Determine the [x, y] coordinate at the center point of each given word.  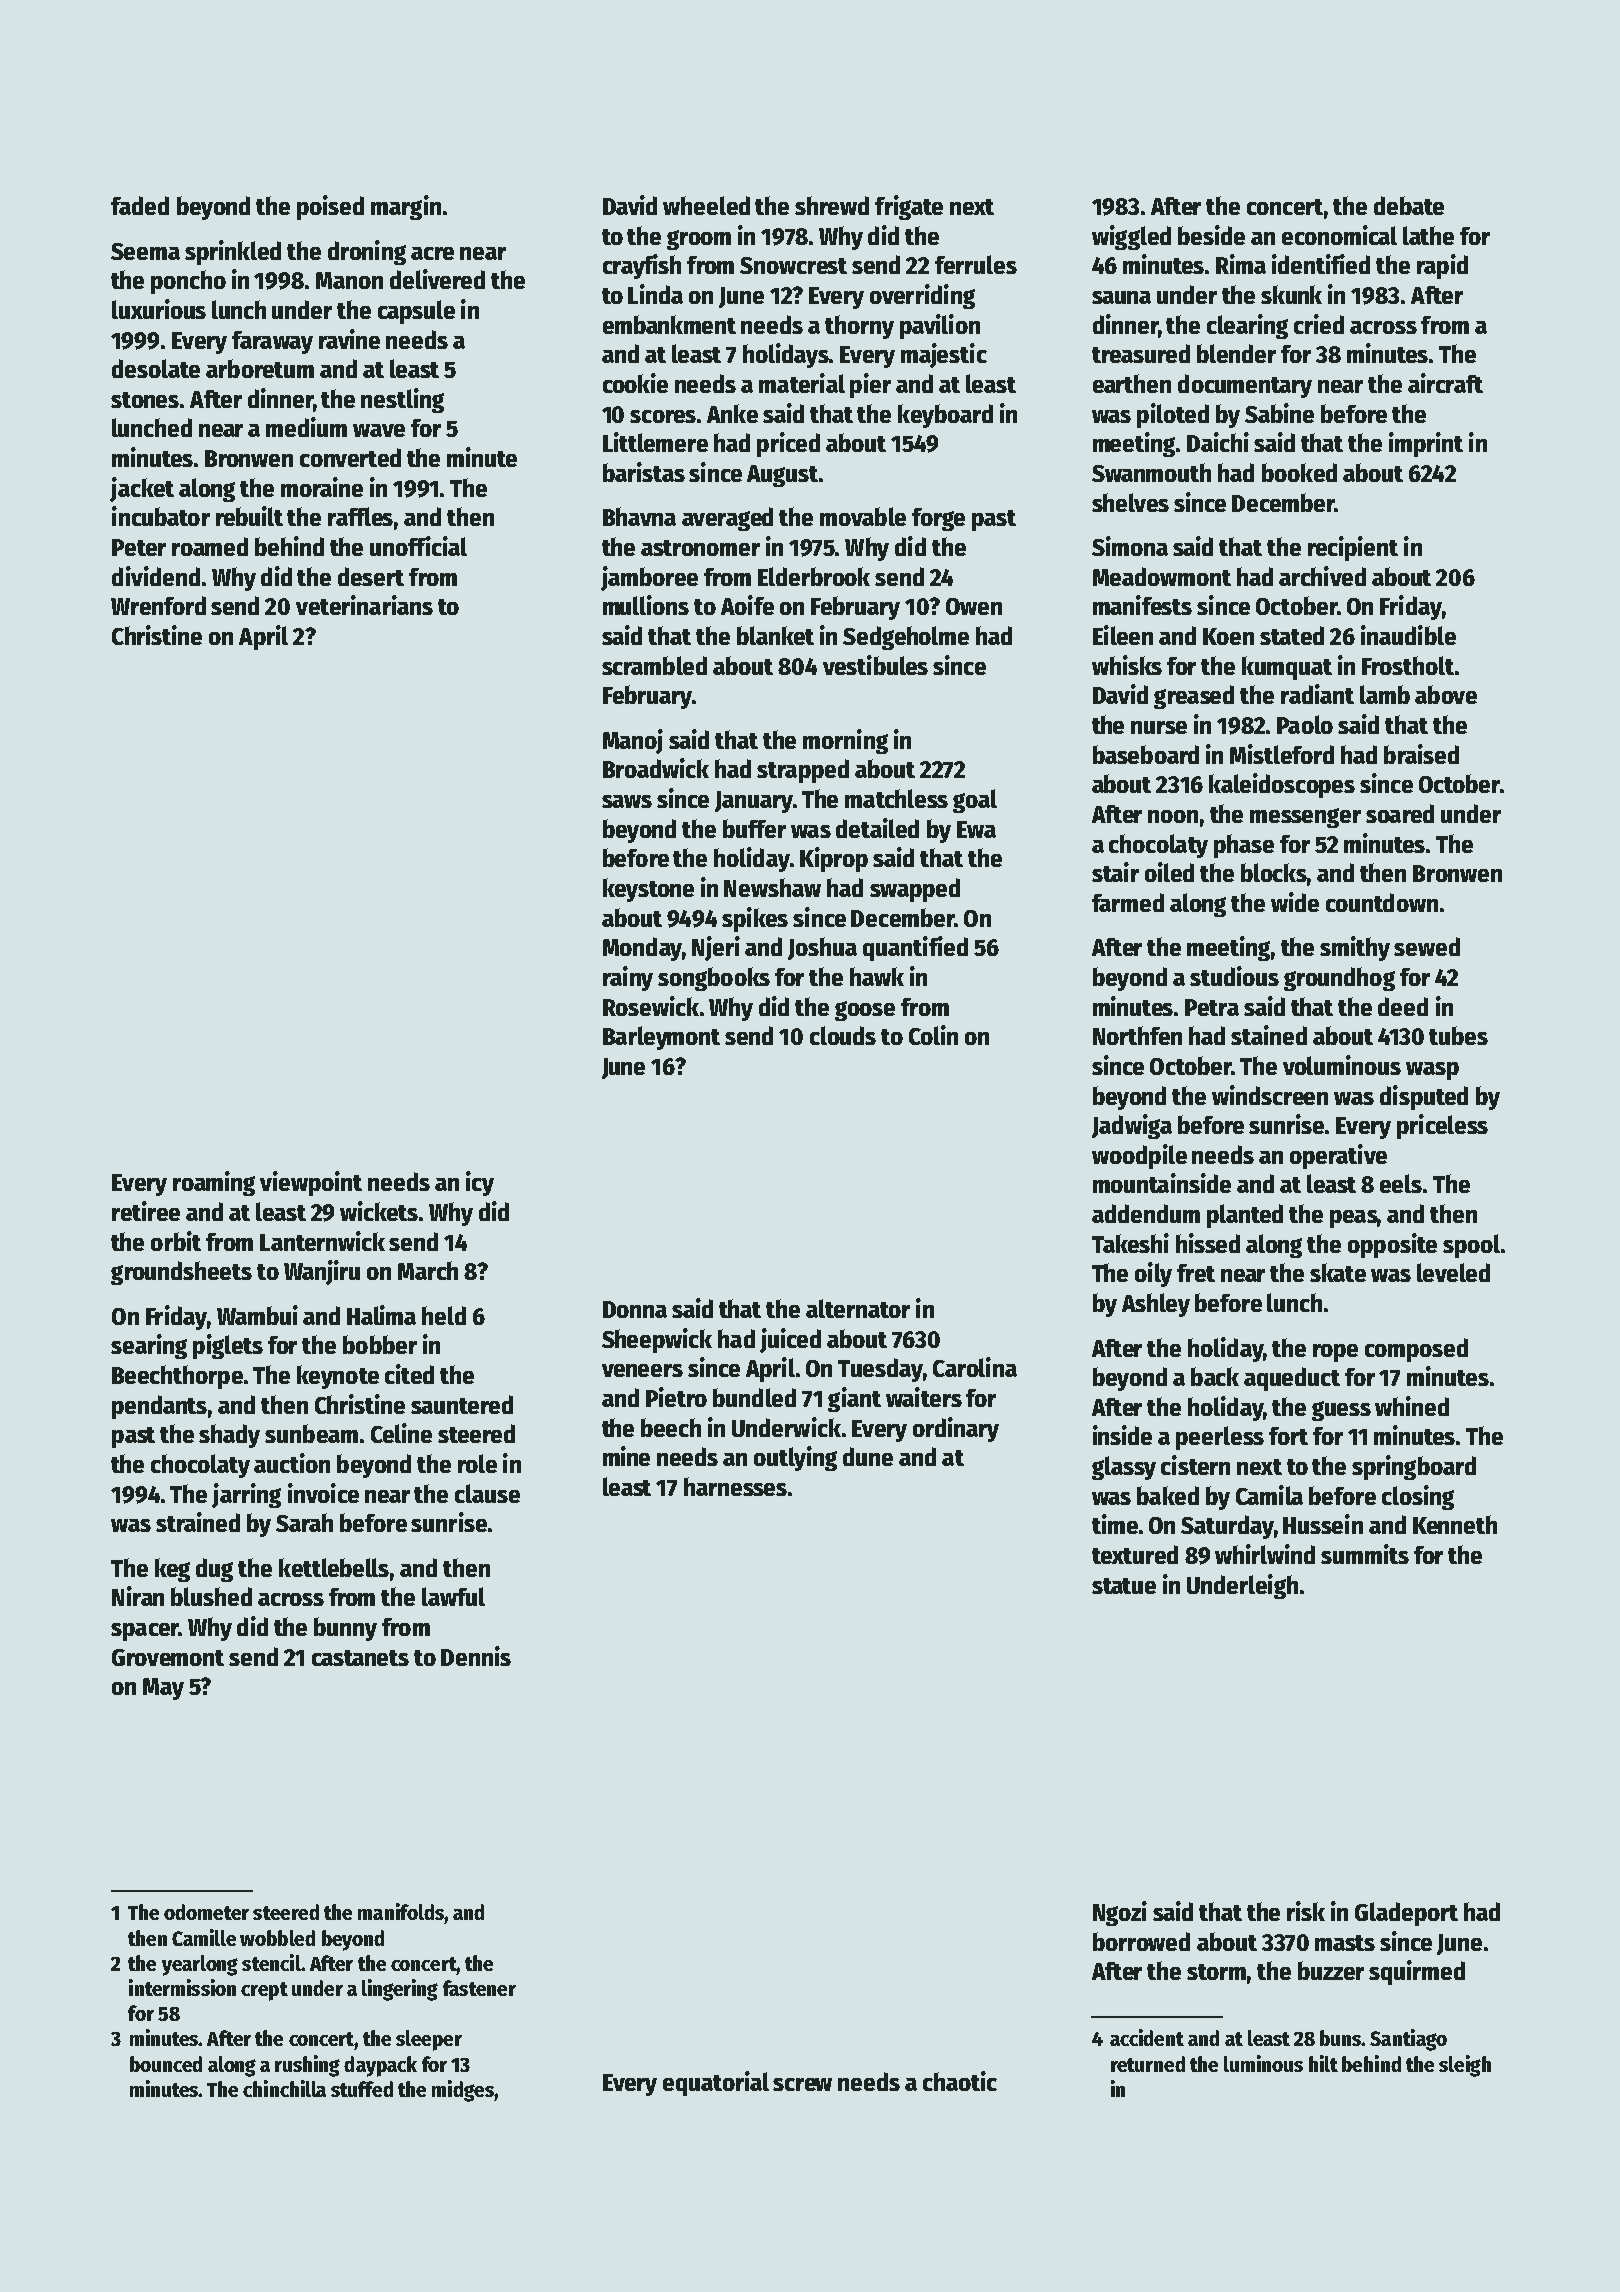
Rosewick [651, 1006]
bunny [345, 1629]
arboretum [260, 368]
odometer [206, 1912]
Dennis [476, 1656]
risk [1306, 1911]
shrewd [832, 205]
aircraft [1445, 383]
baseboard [1146, 754]
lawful [453, 1596]
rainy [628, 978]
